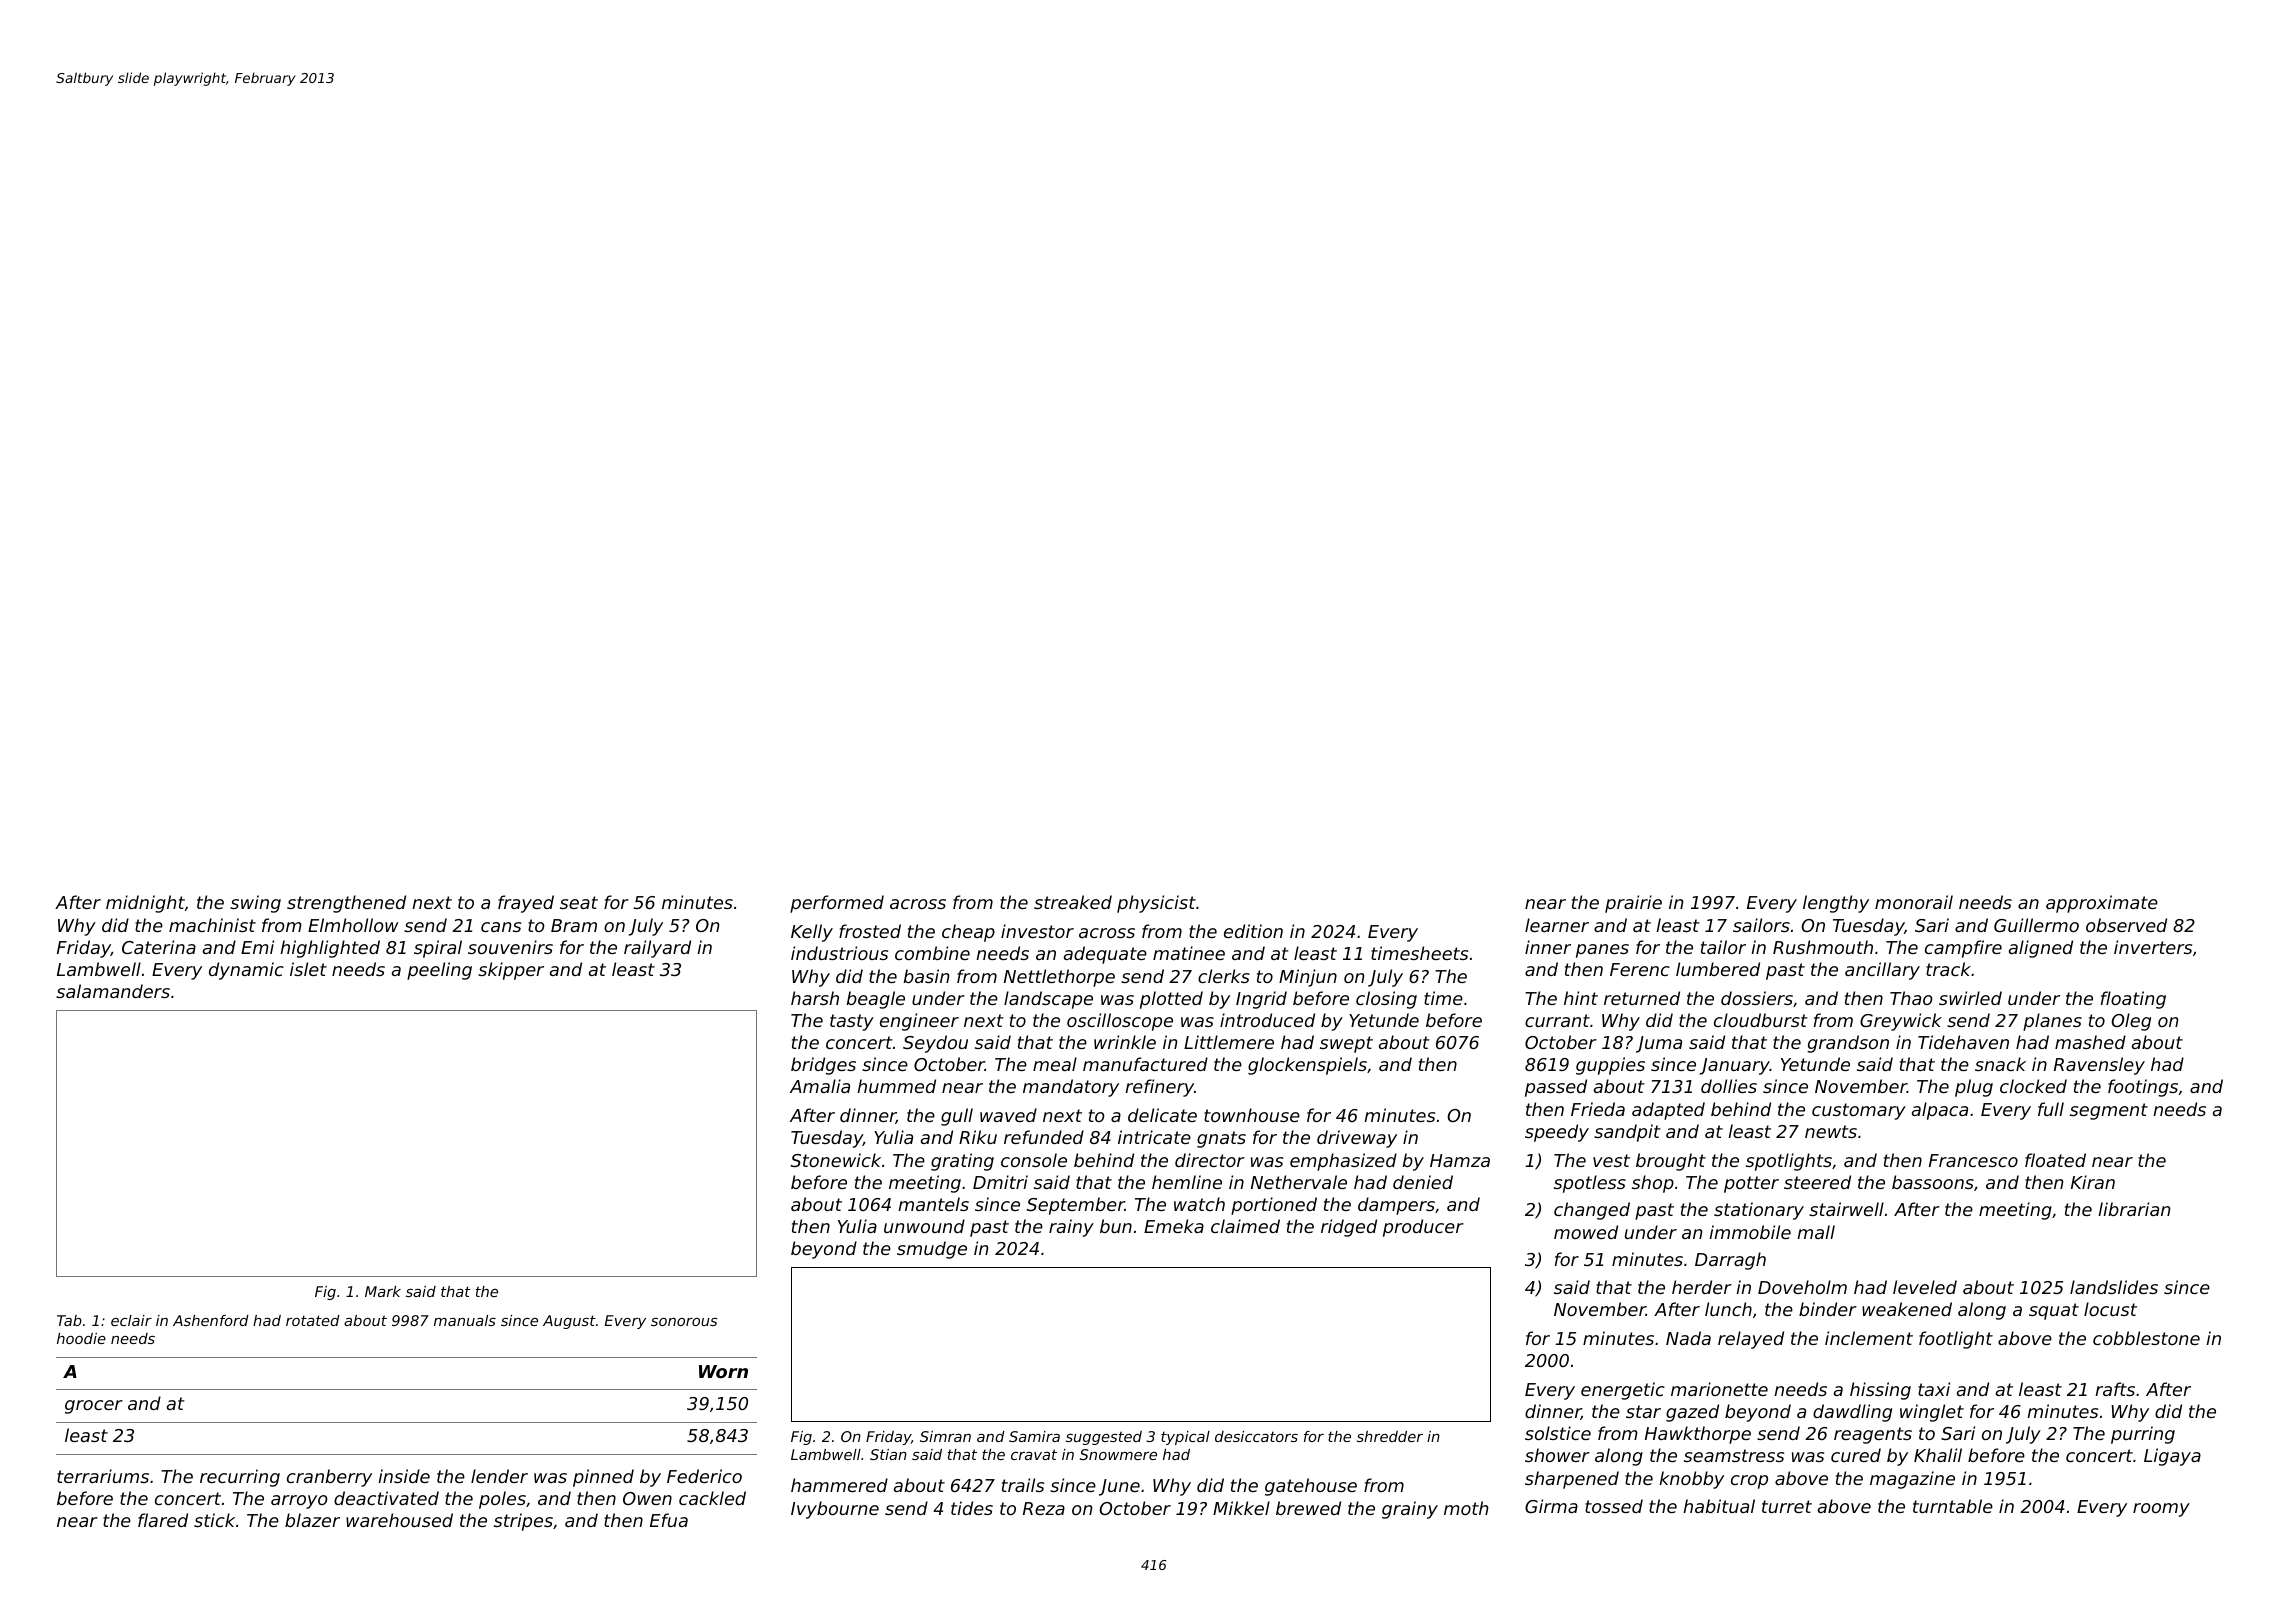 This image has height=1614, width=2282. Describe the element at coordinates (1938, 1455) in the image. I see `Khalil` at that location.
